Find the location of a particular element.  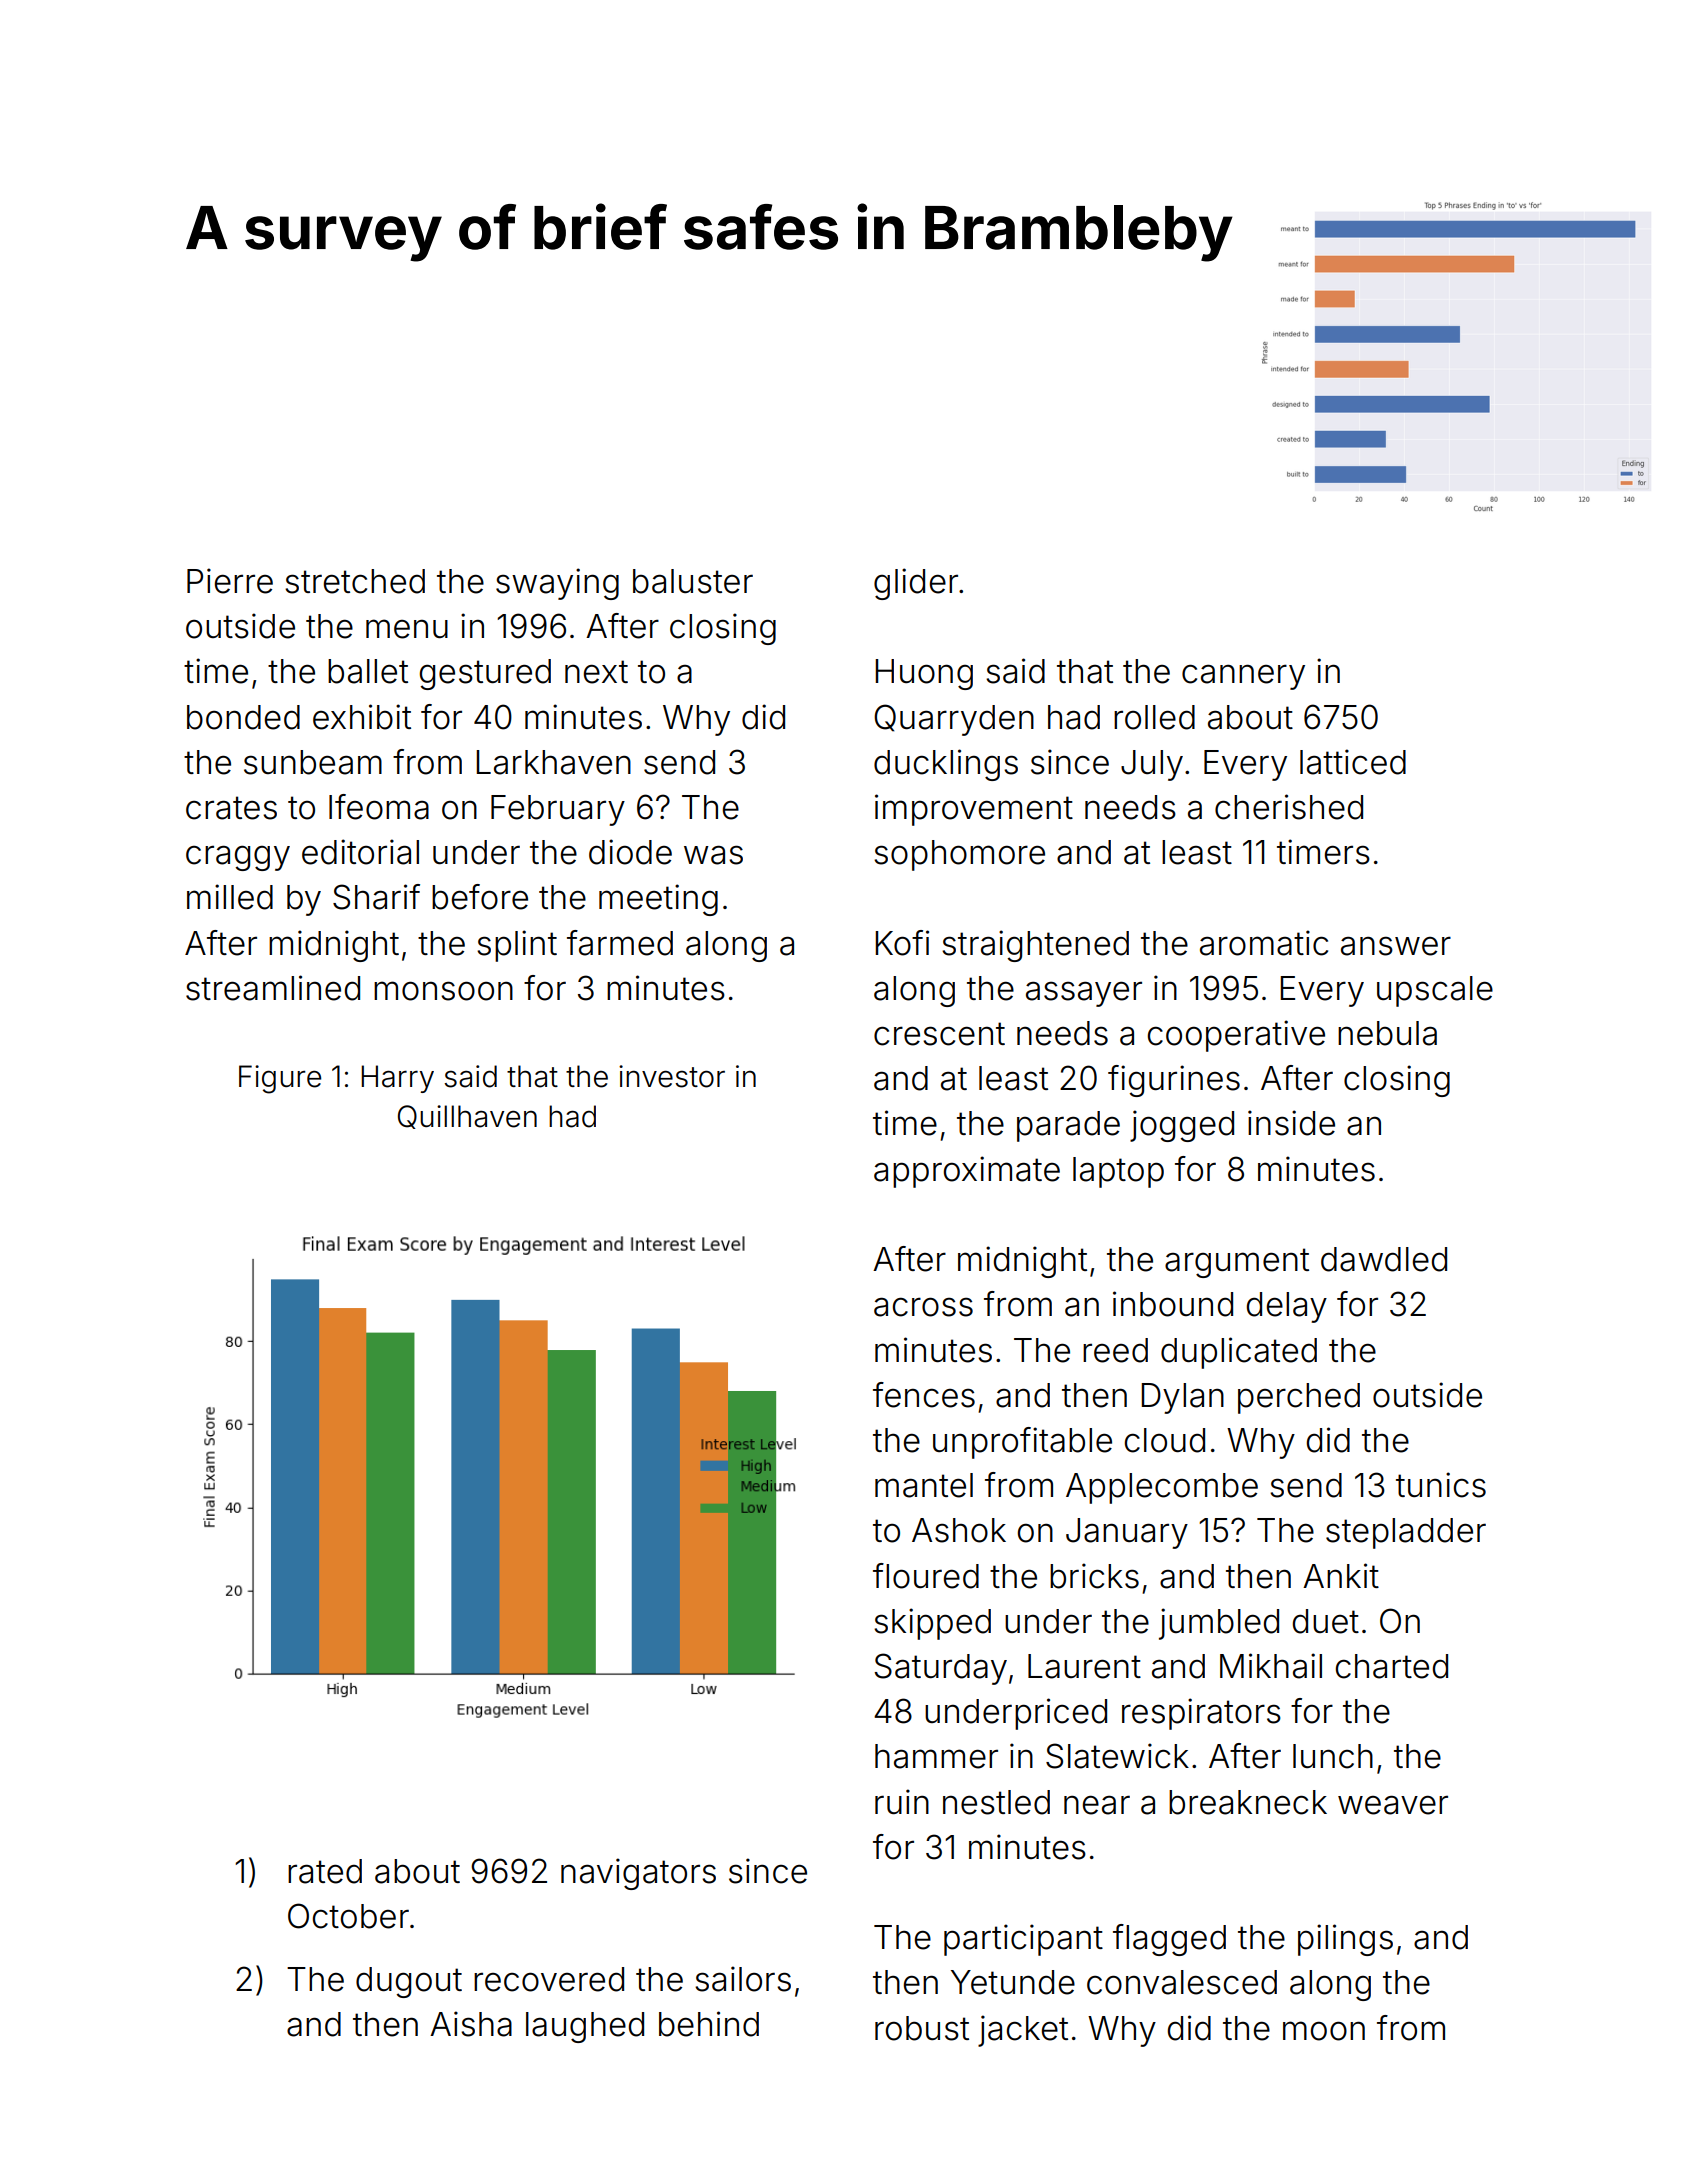

monsoon is located at coordinates (443, 991).
